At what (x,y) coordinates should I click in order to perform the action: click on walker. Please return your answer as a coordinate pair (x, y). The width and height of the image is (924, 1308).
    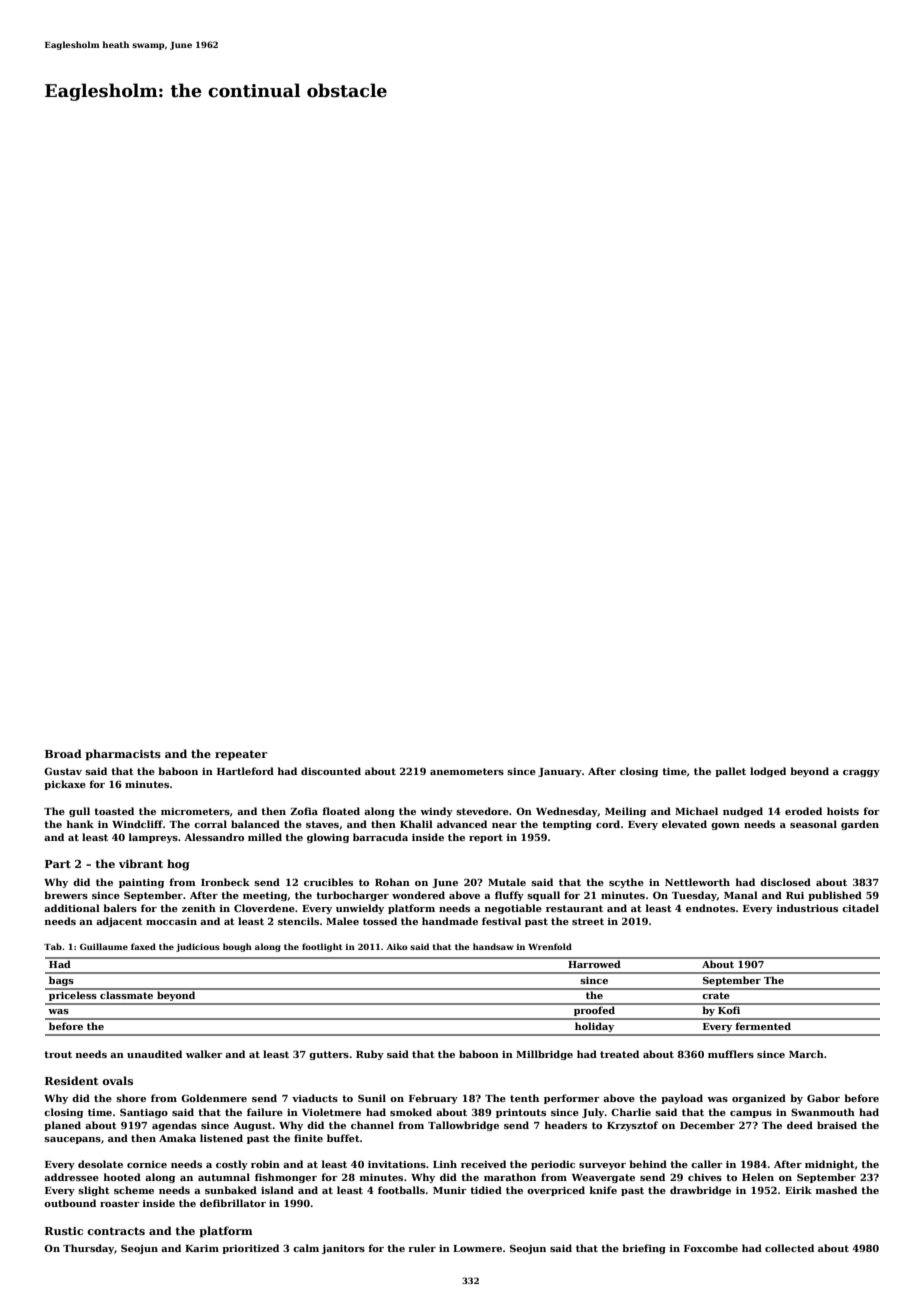
    Looking at the image, I should click on (204, 1054).
